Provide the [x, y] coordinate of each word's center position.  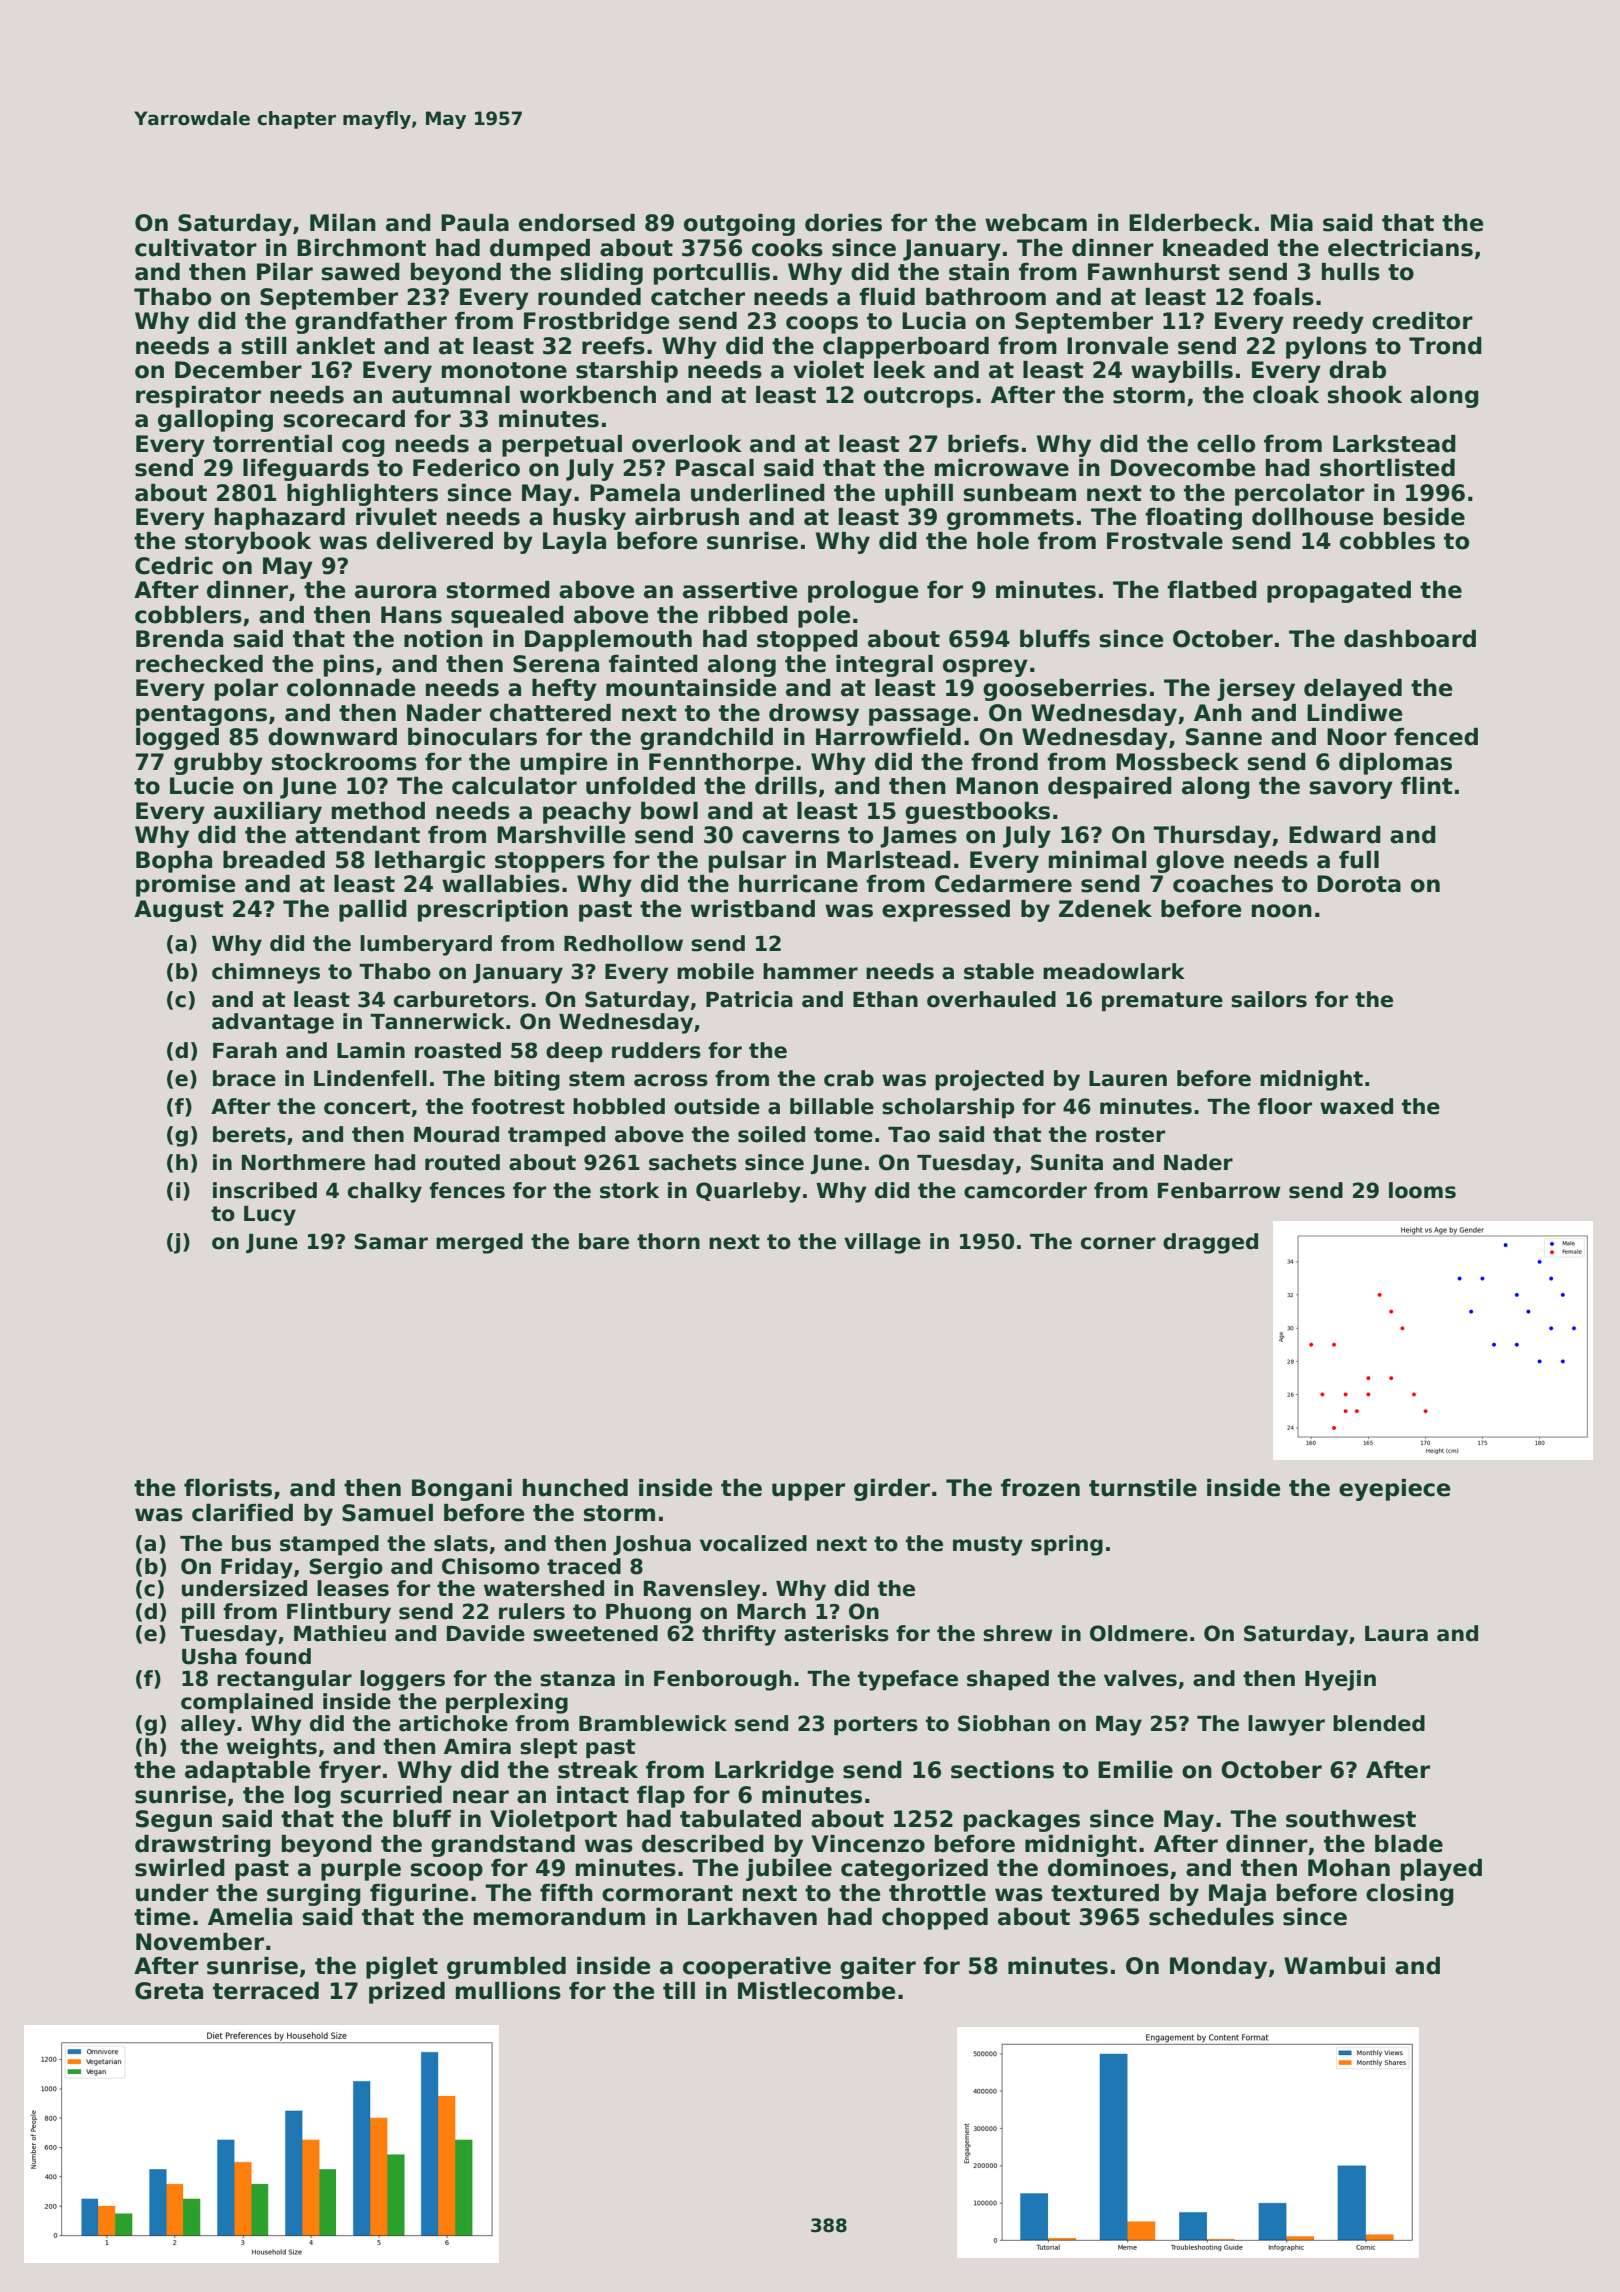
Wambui [1334, 1966]
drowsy [814, 715]
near [481, 1797]
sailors [1269, 999]
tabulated [740, 1819]
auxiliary [268, 813]
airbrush [687, 517]
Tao [909, 1135]
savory [1351, 790]
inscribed [265, 1190]
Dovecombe [1183, 468]
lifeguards [306, 470]
